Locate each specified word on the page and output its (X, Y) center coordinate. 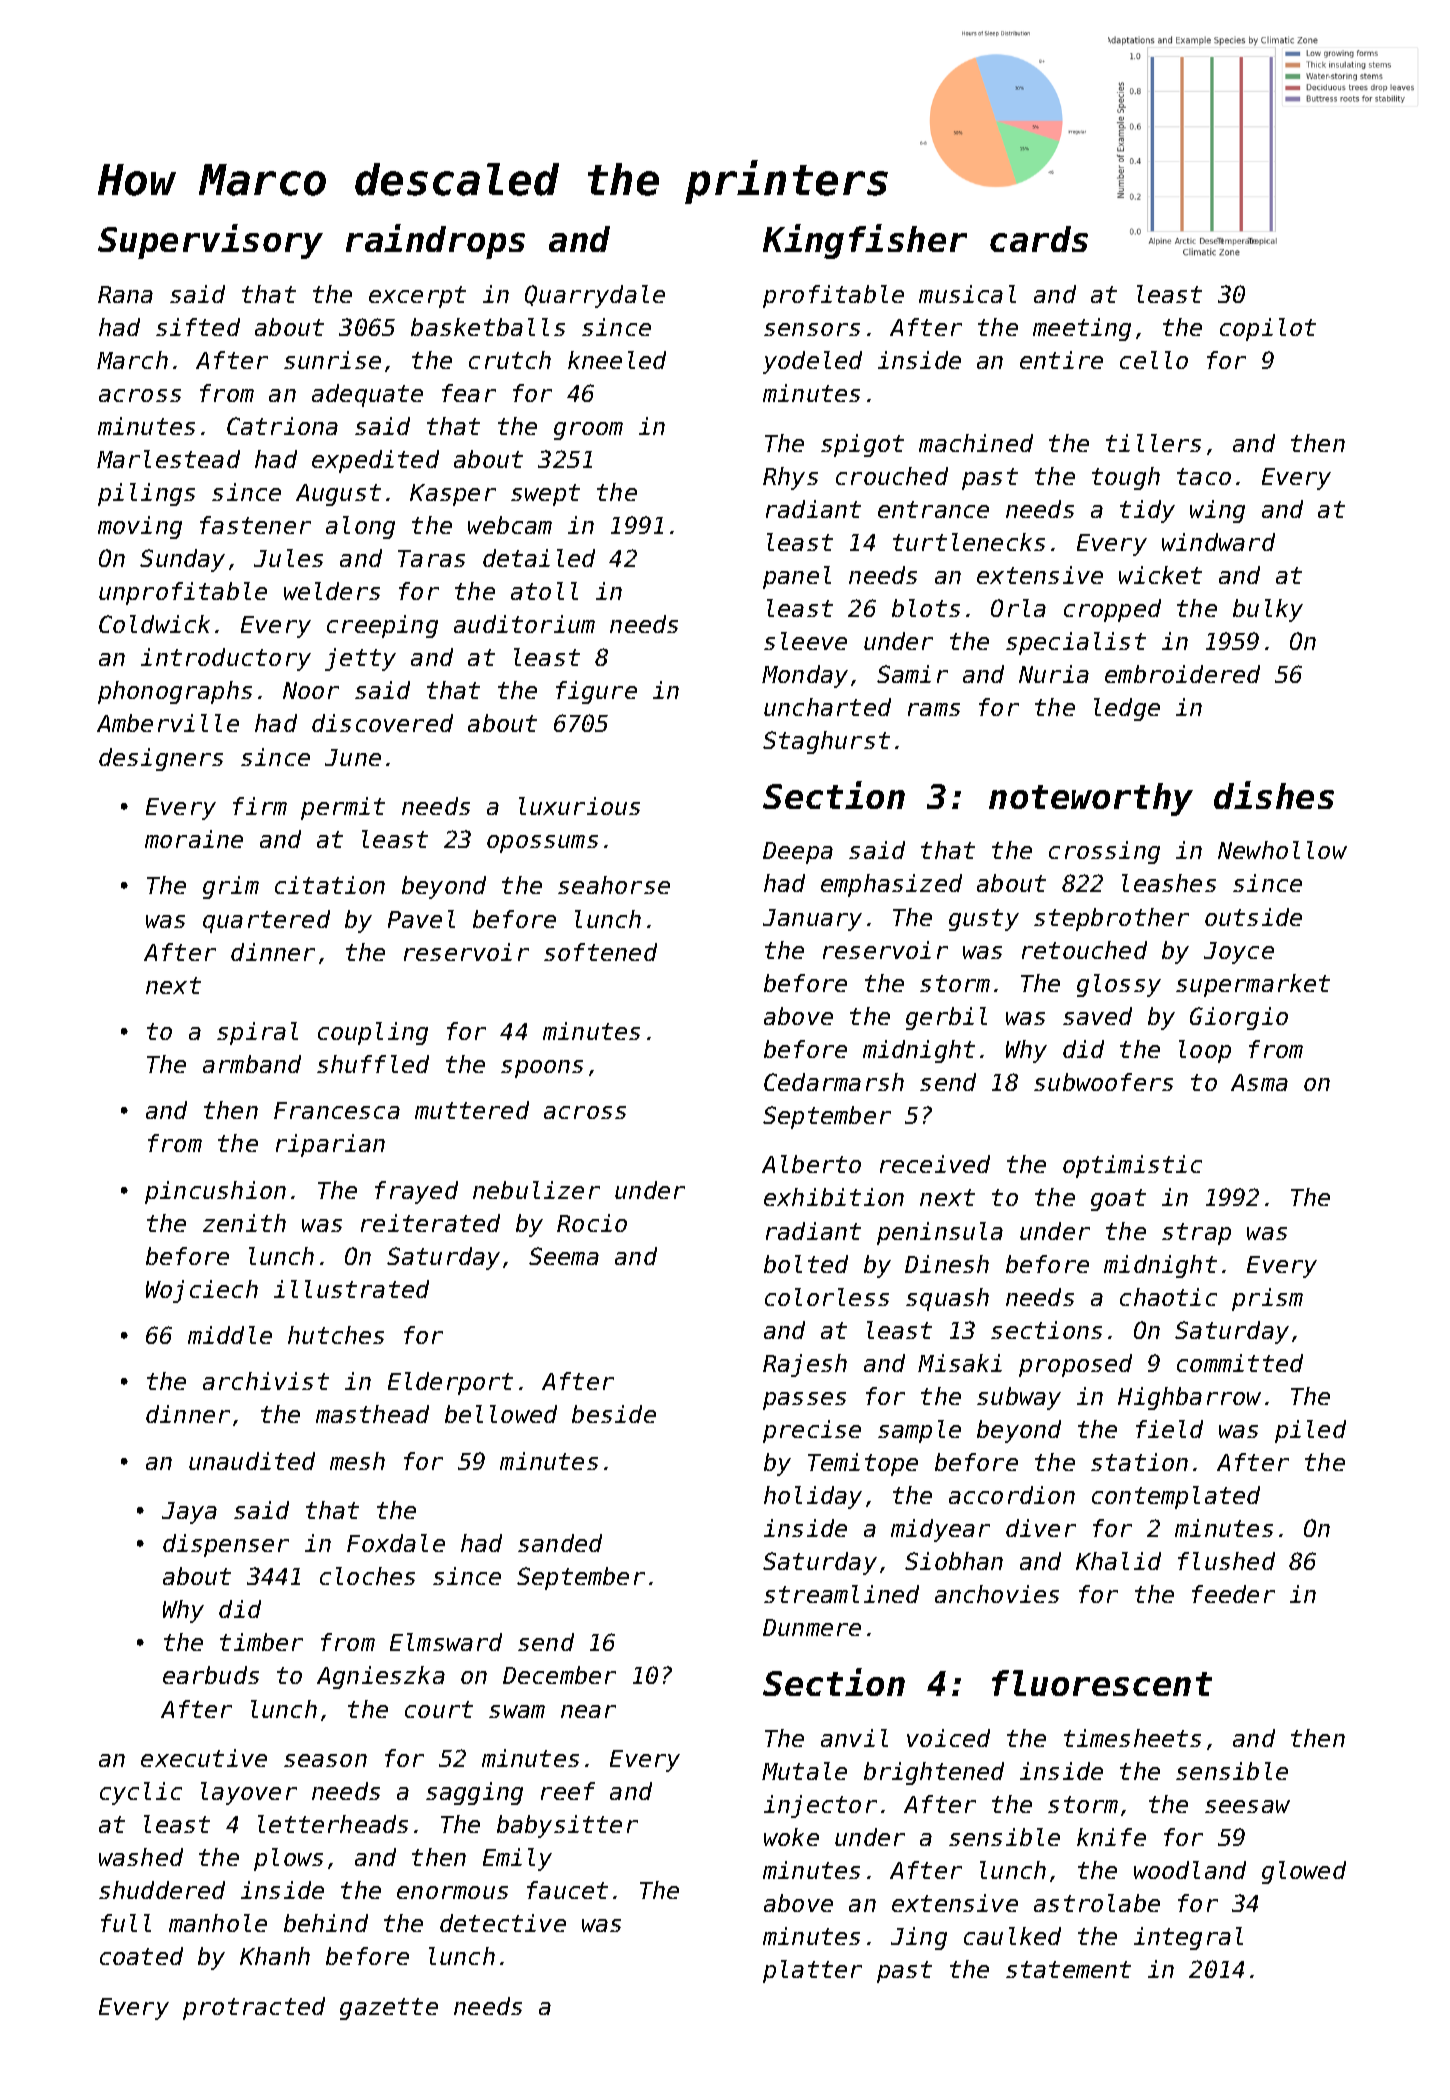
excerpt (417, 297)
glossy (1119, 985)
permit (343, 808)
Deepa (798, 853)
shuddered (162, 1890)
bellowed (501, 1414)
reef (568, 1791)
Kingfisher (865, 241)
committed (1240, 1363)
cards (1039, 239)
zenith (244, 1223)
